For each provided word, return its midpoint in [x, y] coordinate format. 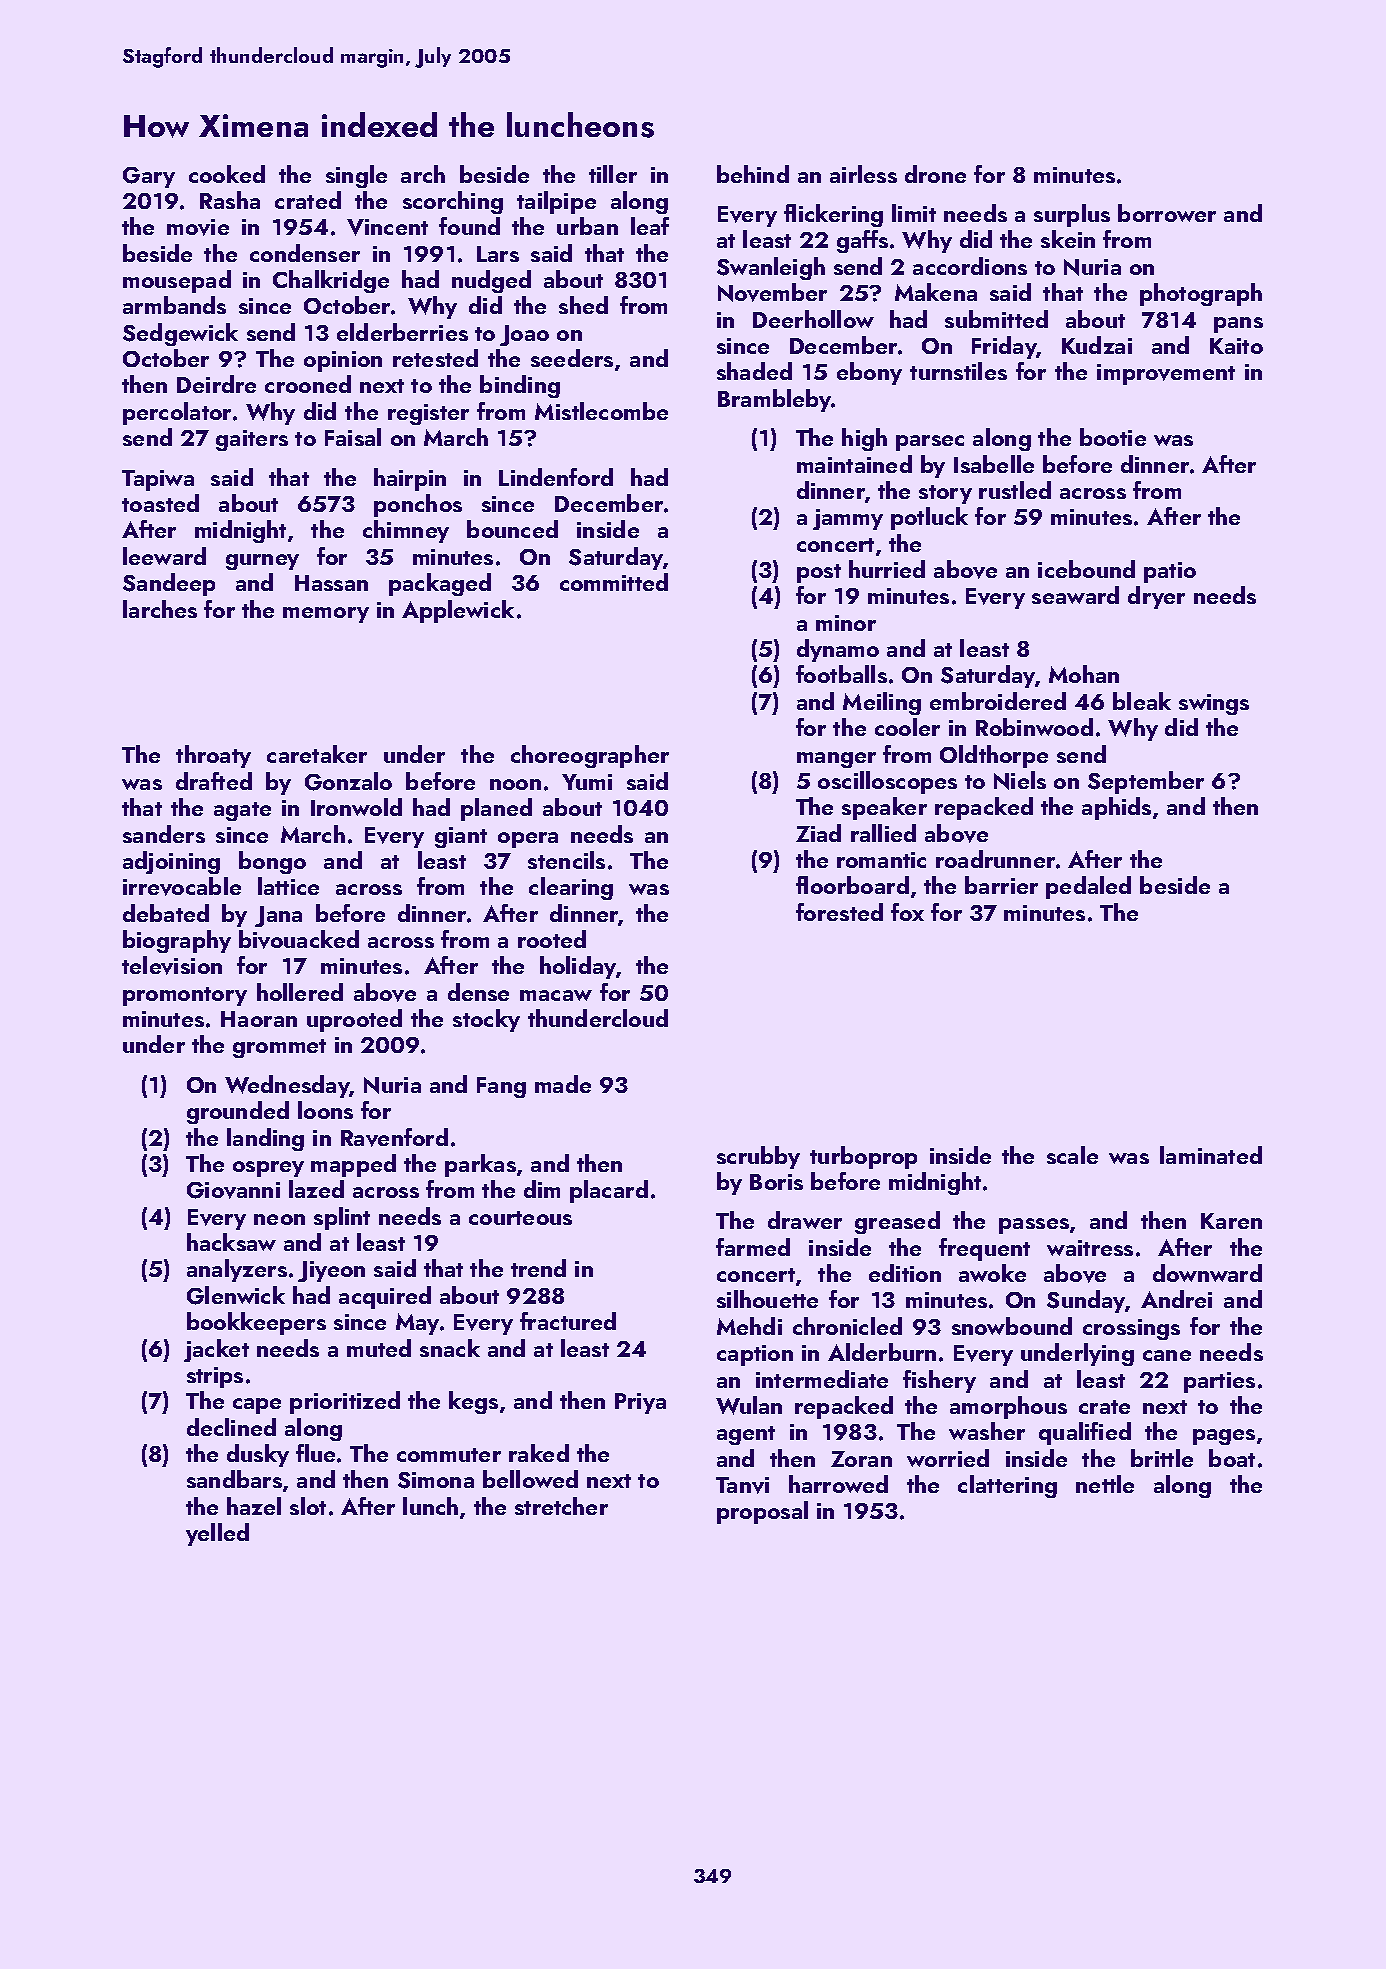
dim [542, 1189]
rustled [1015, 490]
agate [242, 811]
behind [753, 174]
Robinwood [1034, 727]
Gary [149, 177]
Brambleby [775, 400]
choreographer [590, 756]
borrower [1167, 213]
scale [1072, 1155]
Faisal [353, 437]
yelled [217, 1534]
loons [325, 1110]
